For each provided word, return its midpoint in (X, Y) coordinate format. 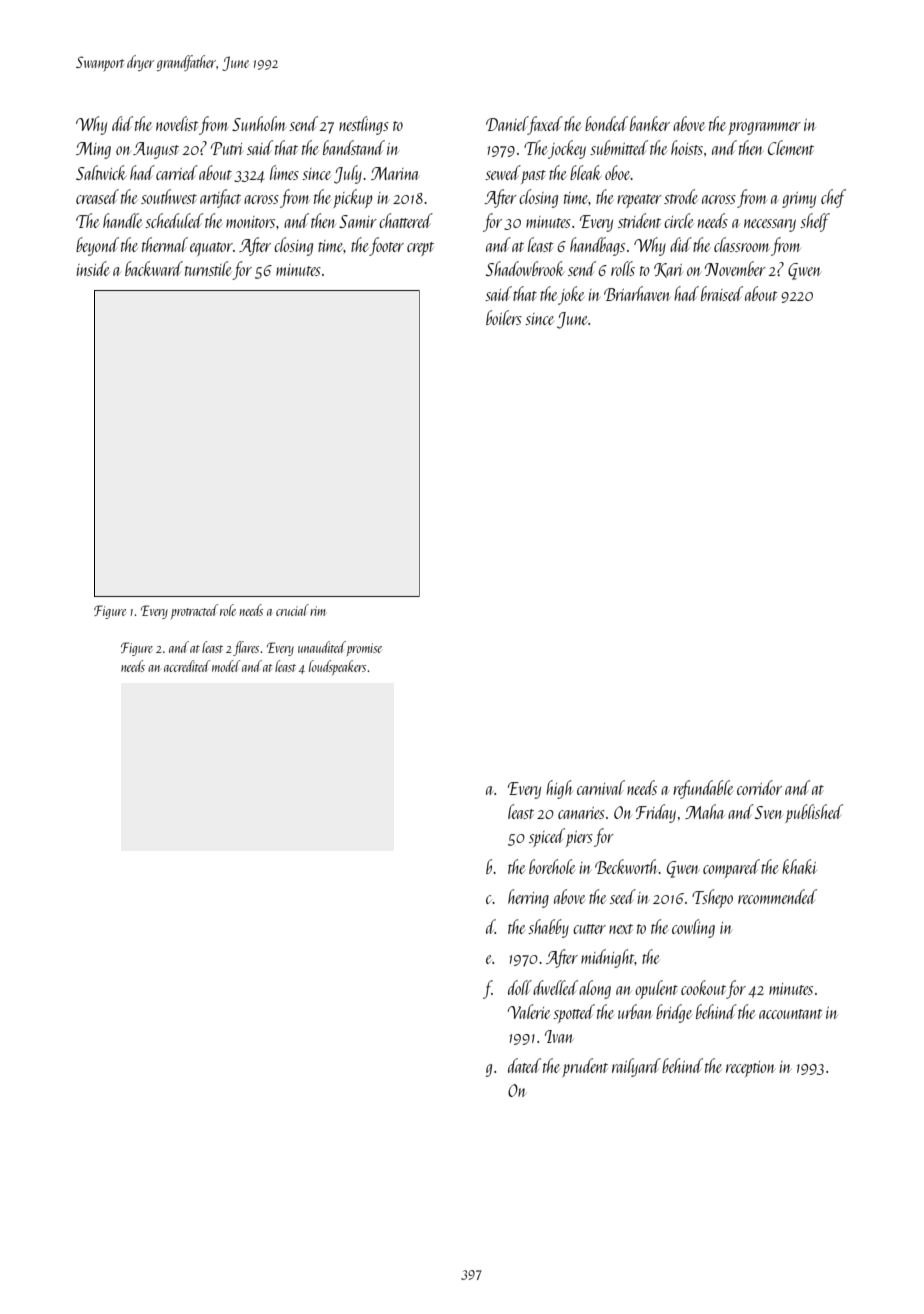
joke (571, 295)
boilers (504, 317)
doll (520, 987)
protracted (194, 611)
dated (524, 1065)
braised (722, 293)
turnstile (208, 268)
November (735, 268)
